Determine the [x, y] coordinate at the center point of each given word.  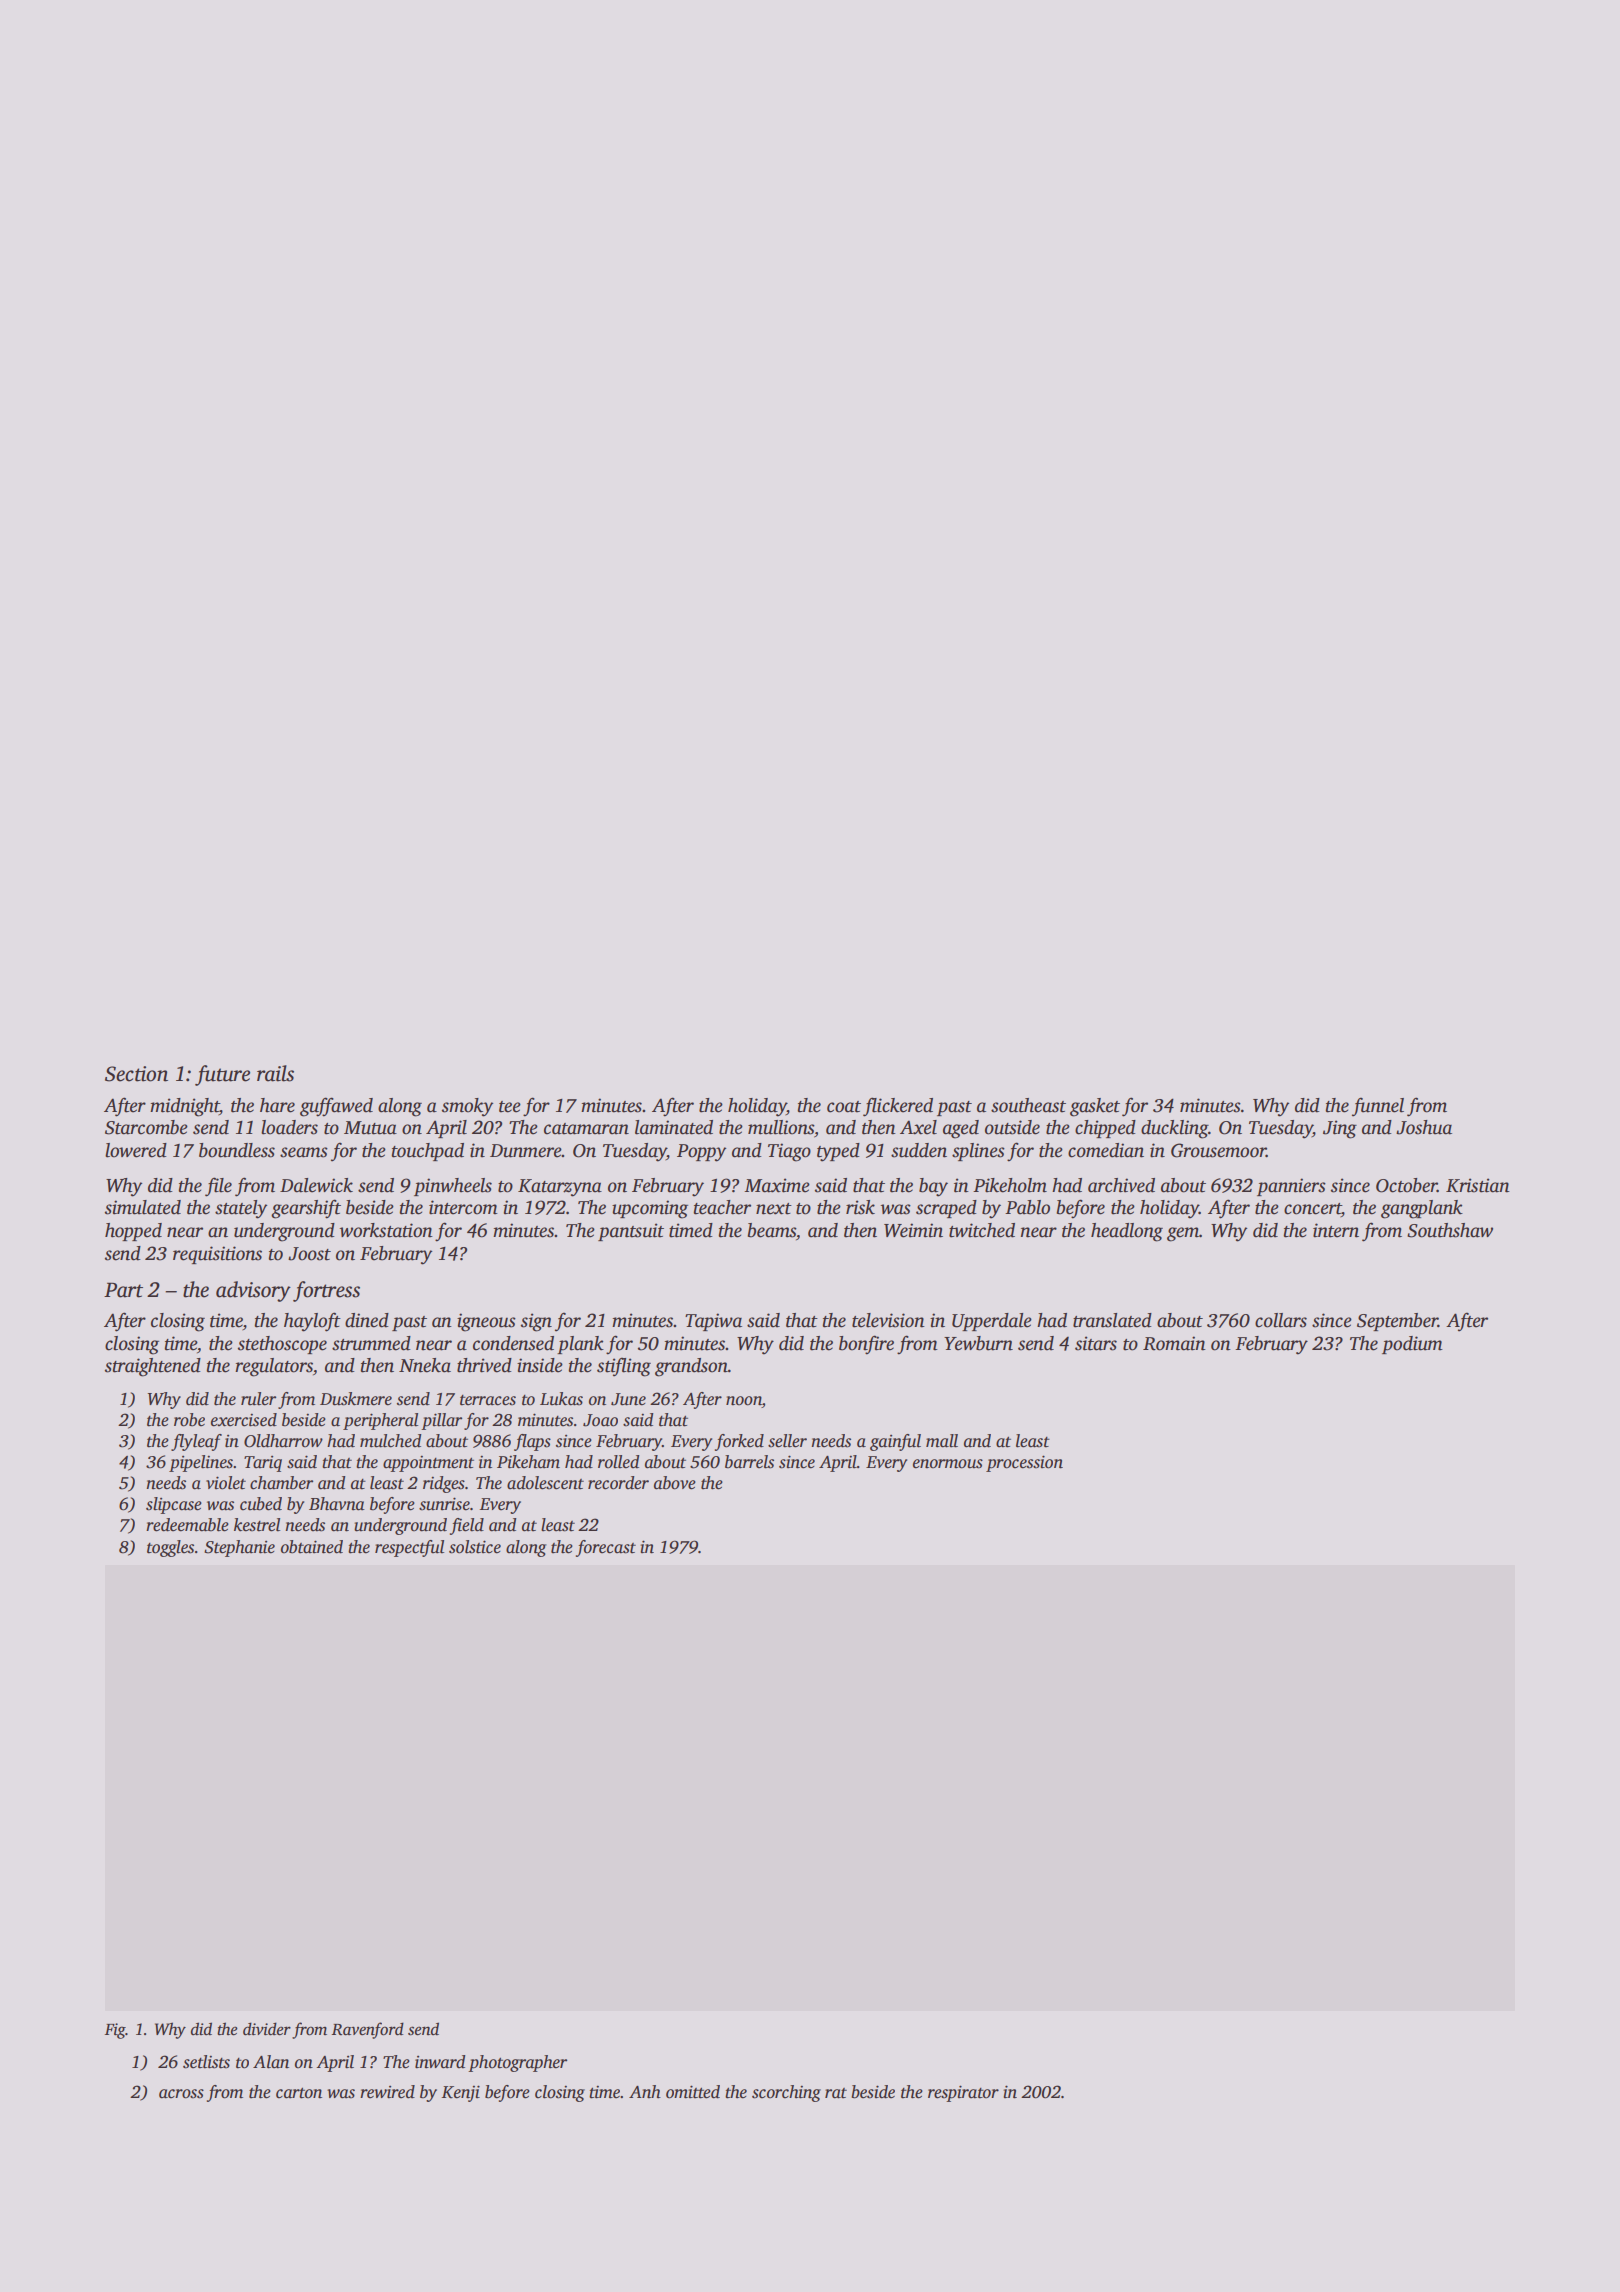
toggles [170, 1548]
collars [1281, 1320]
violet [226, 1483]
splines [978, 1152]
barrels [749, 1462]
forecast [606, 1548]
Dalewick [316, 1185]
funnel [1378, 1107]
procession [1024, 1463]
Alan [271, 2062]
